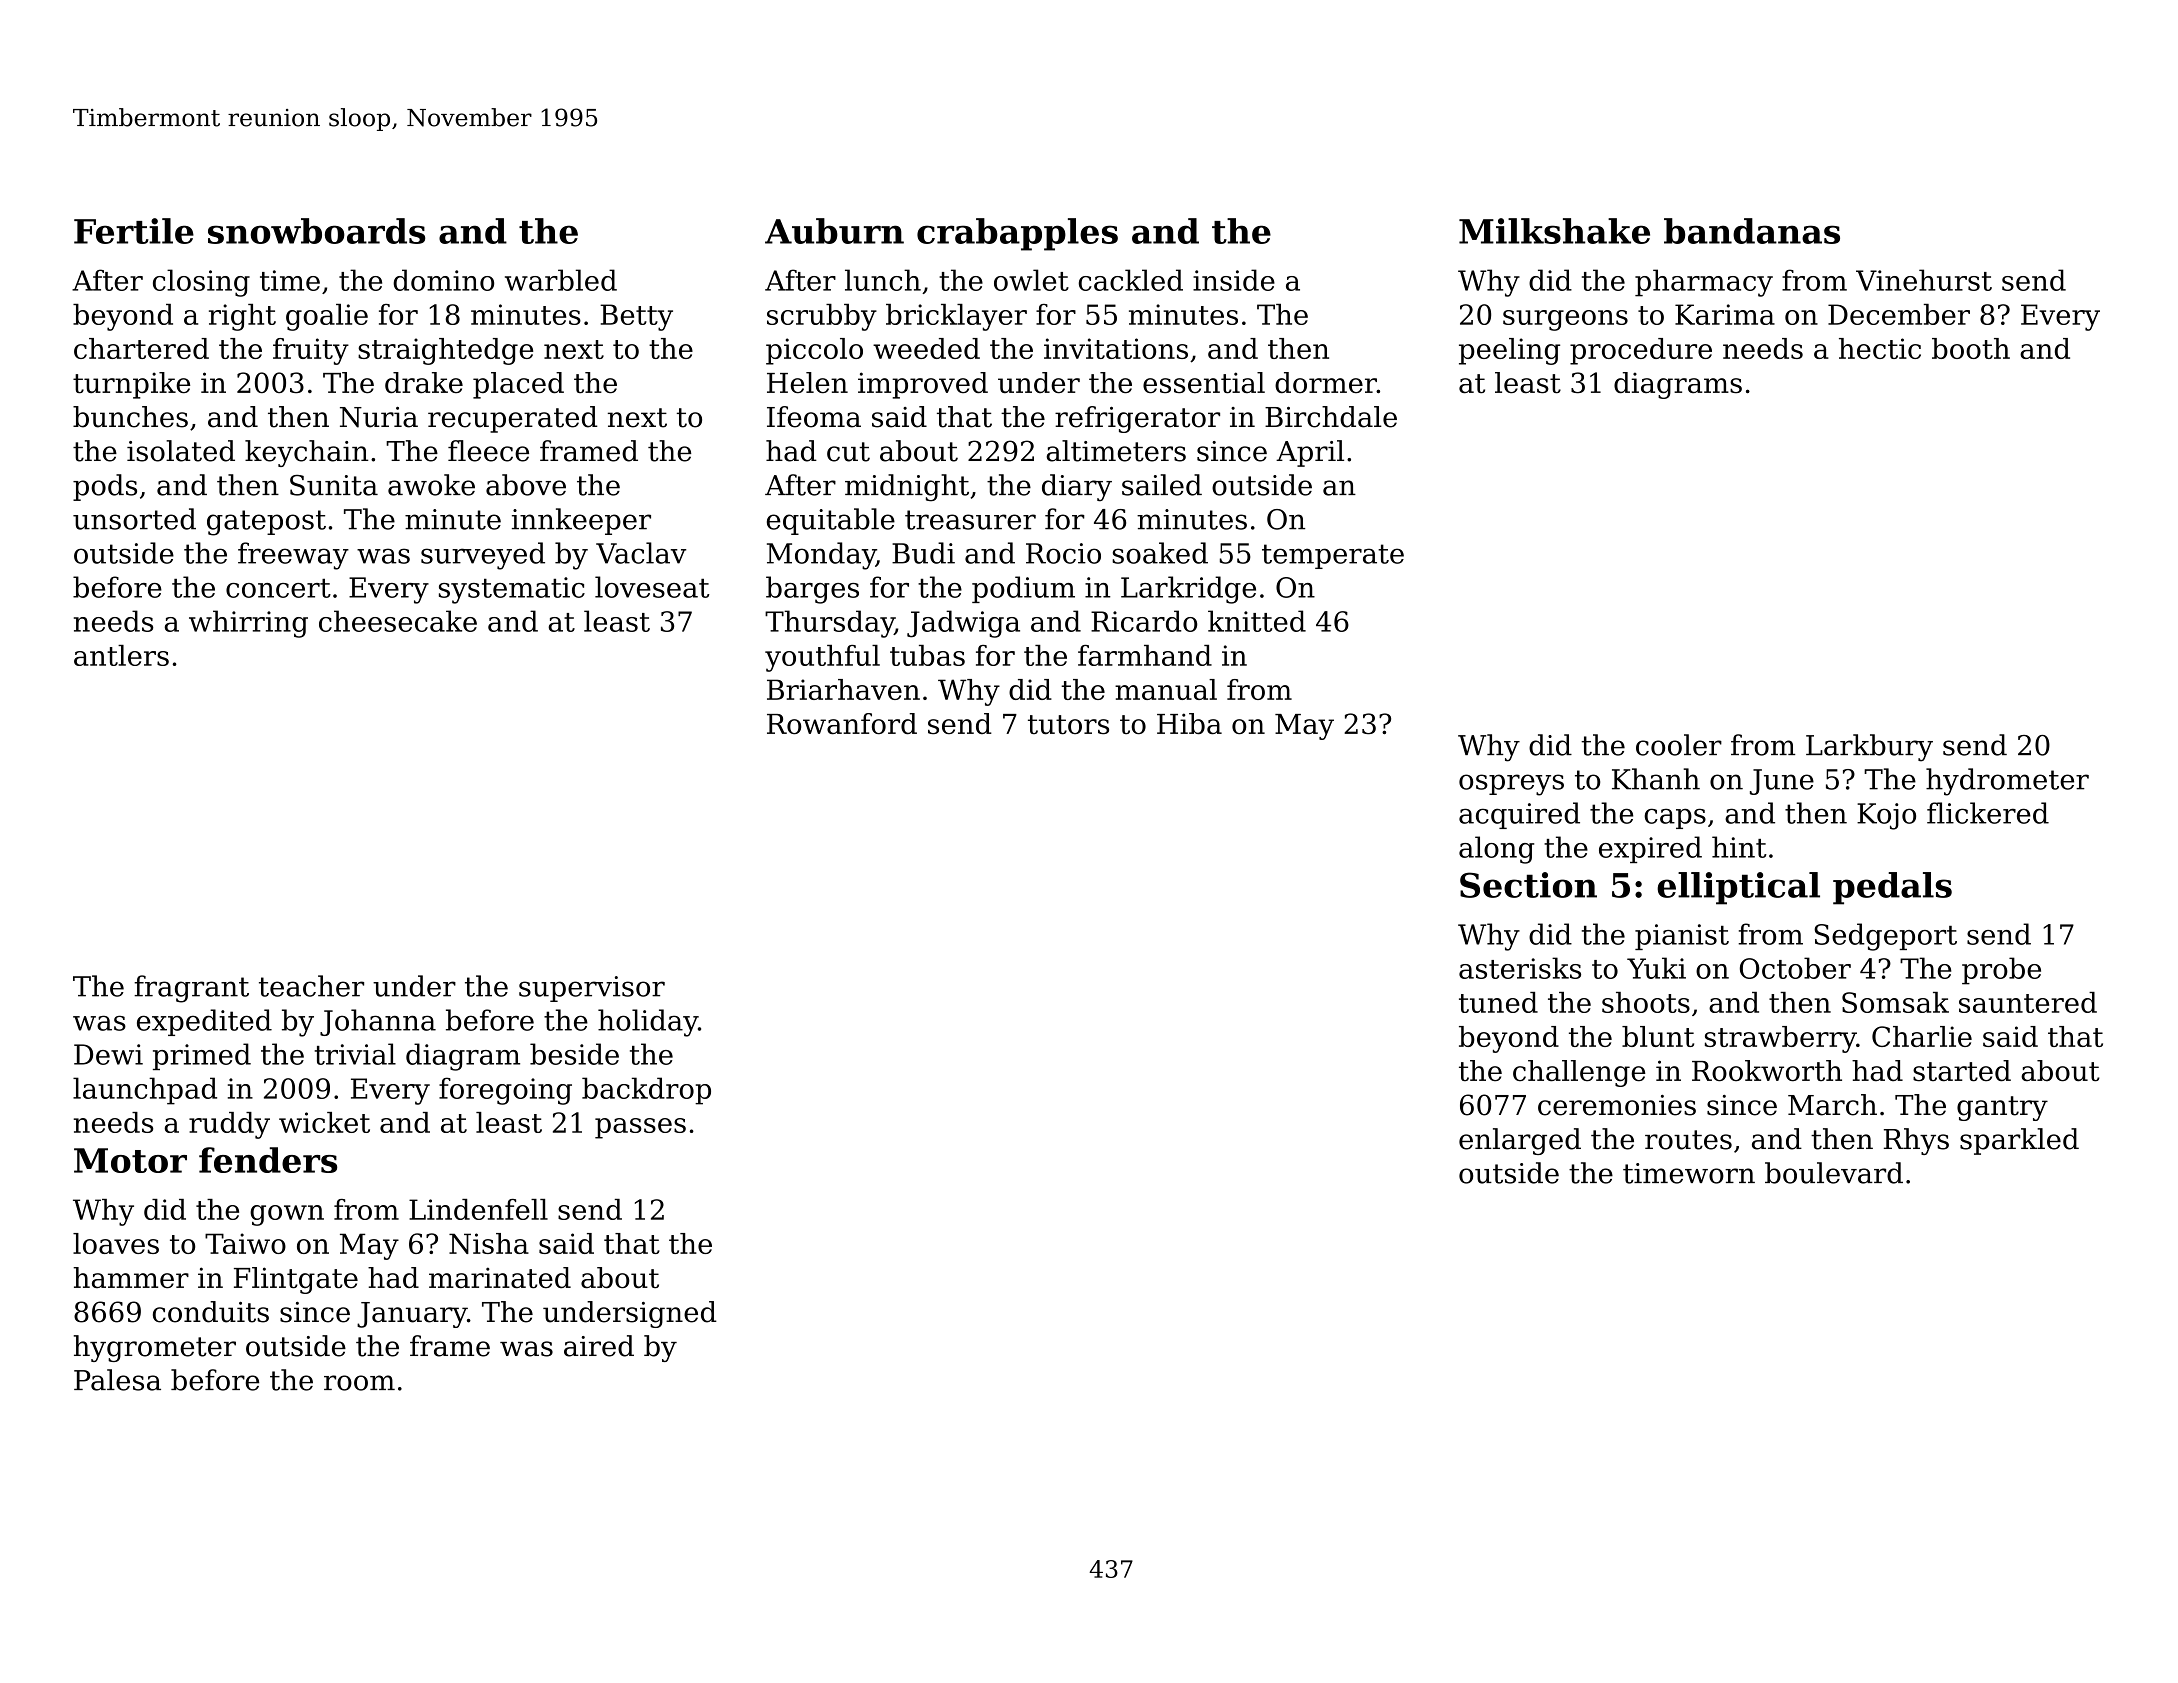  I want to click on cackled, so click(1131, 280).
